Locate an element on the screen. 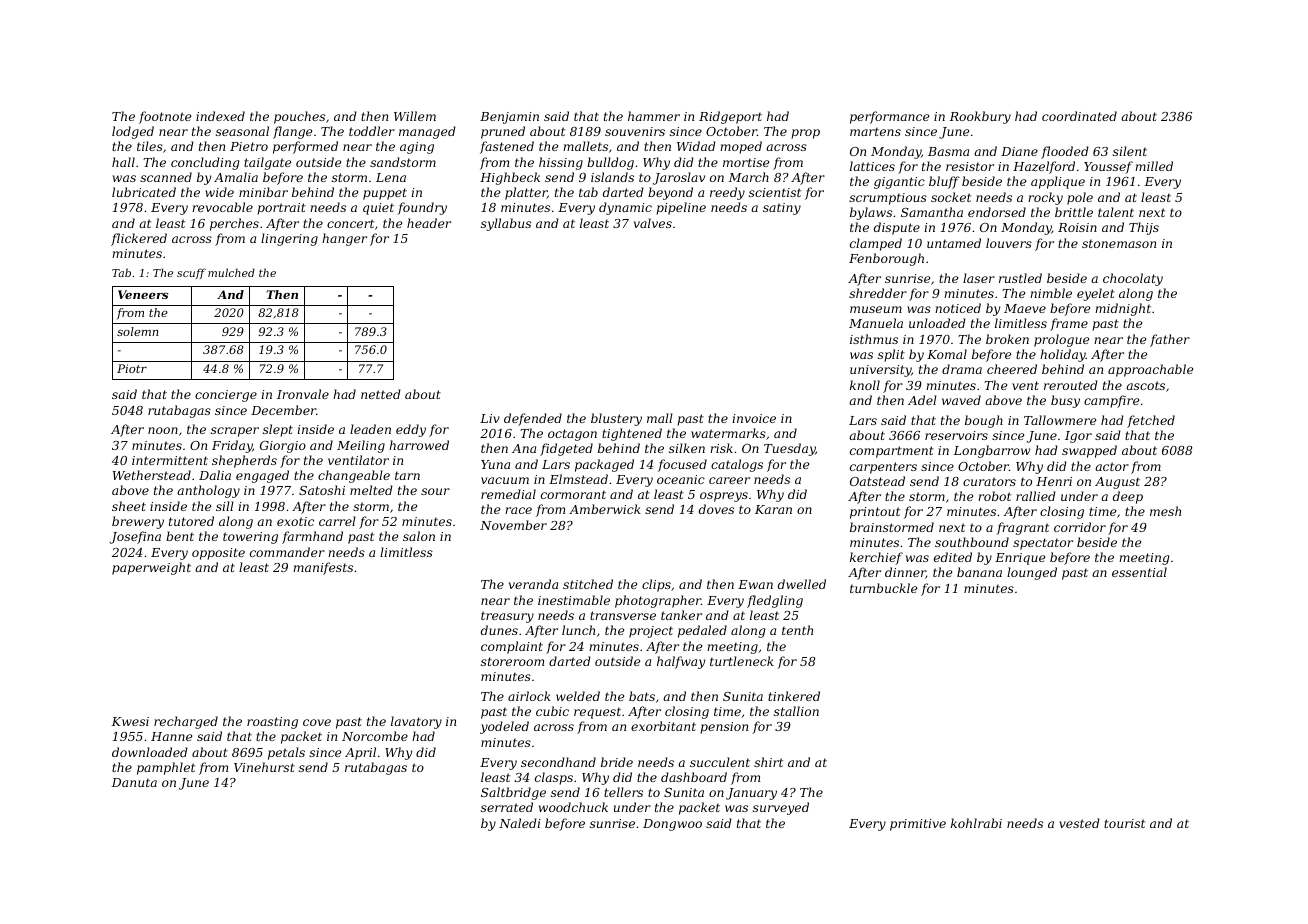 This screenshot has height=924, width=1308. ascots is located at coordinates (1145, 385).
